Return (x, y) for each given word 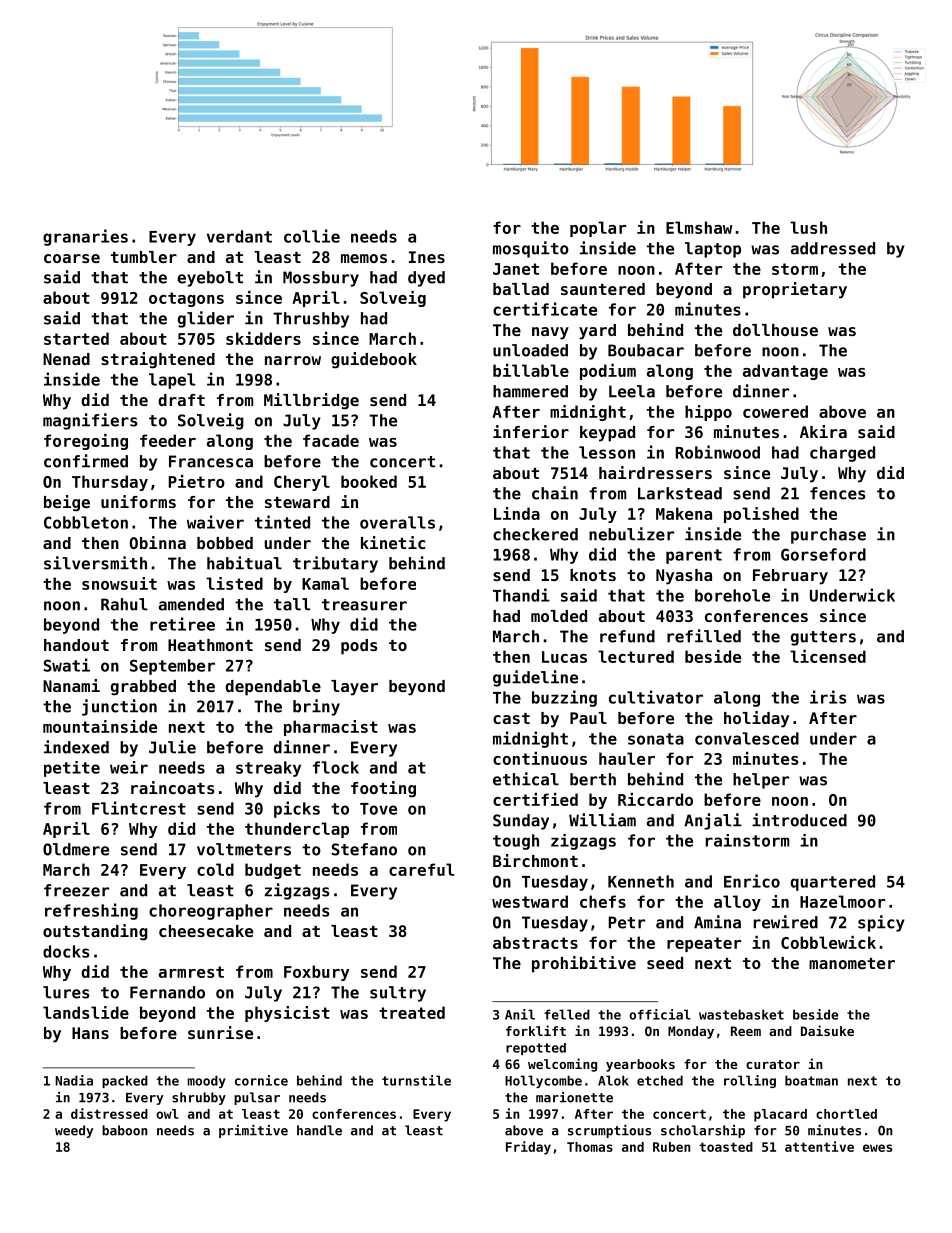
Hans (90, 1033)
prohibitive (584, 964)
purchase (828, 536)
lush (808, 227)
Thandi (521, 595)
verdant (239, 236)
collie (312, 236)
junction (119, 707)
